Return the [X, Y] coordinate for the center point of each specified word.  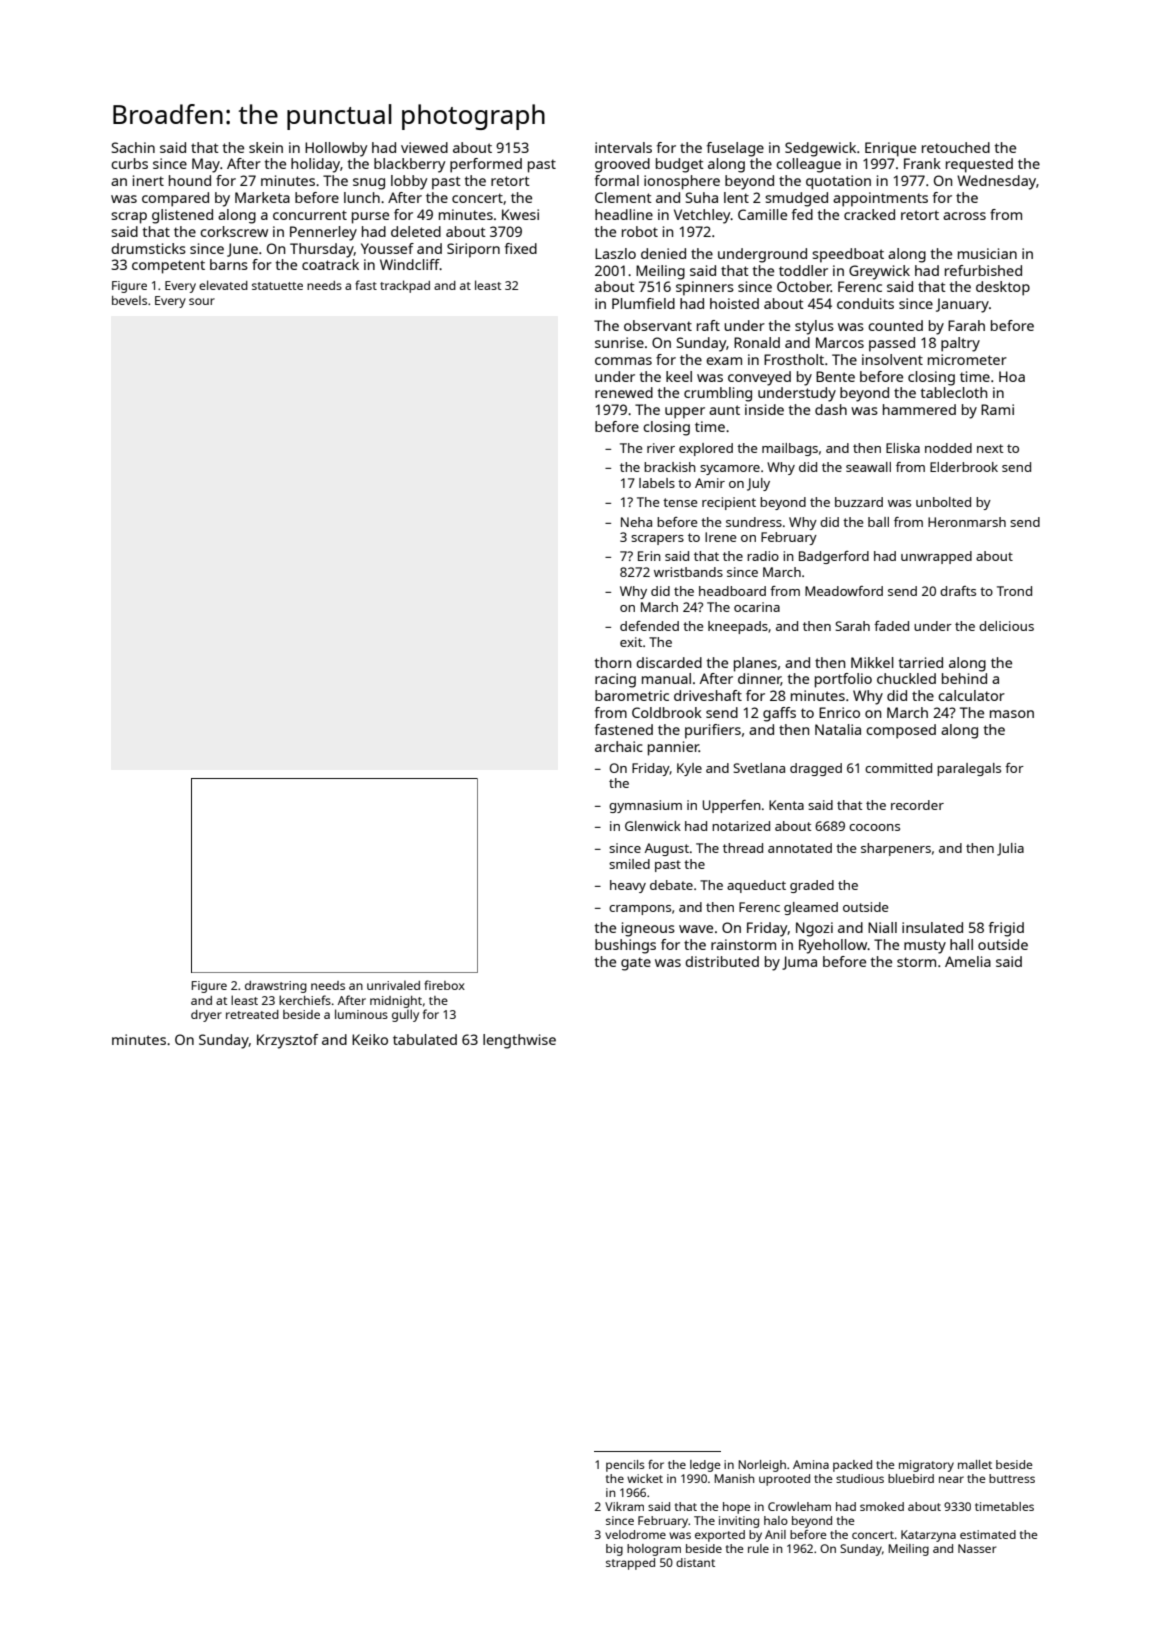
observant [658, 325]
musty [925, 947]
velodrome [635, 1534]
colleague [808, 165]
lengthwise [519, 1041]
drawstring [276, 987]
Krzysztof [287, 1041]
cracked [869, 214]
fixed [521, 248]
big [614, 1550]
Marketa [262, 197]
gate [636, 964]
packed [852, 1466]
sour [202, 301]
